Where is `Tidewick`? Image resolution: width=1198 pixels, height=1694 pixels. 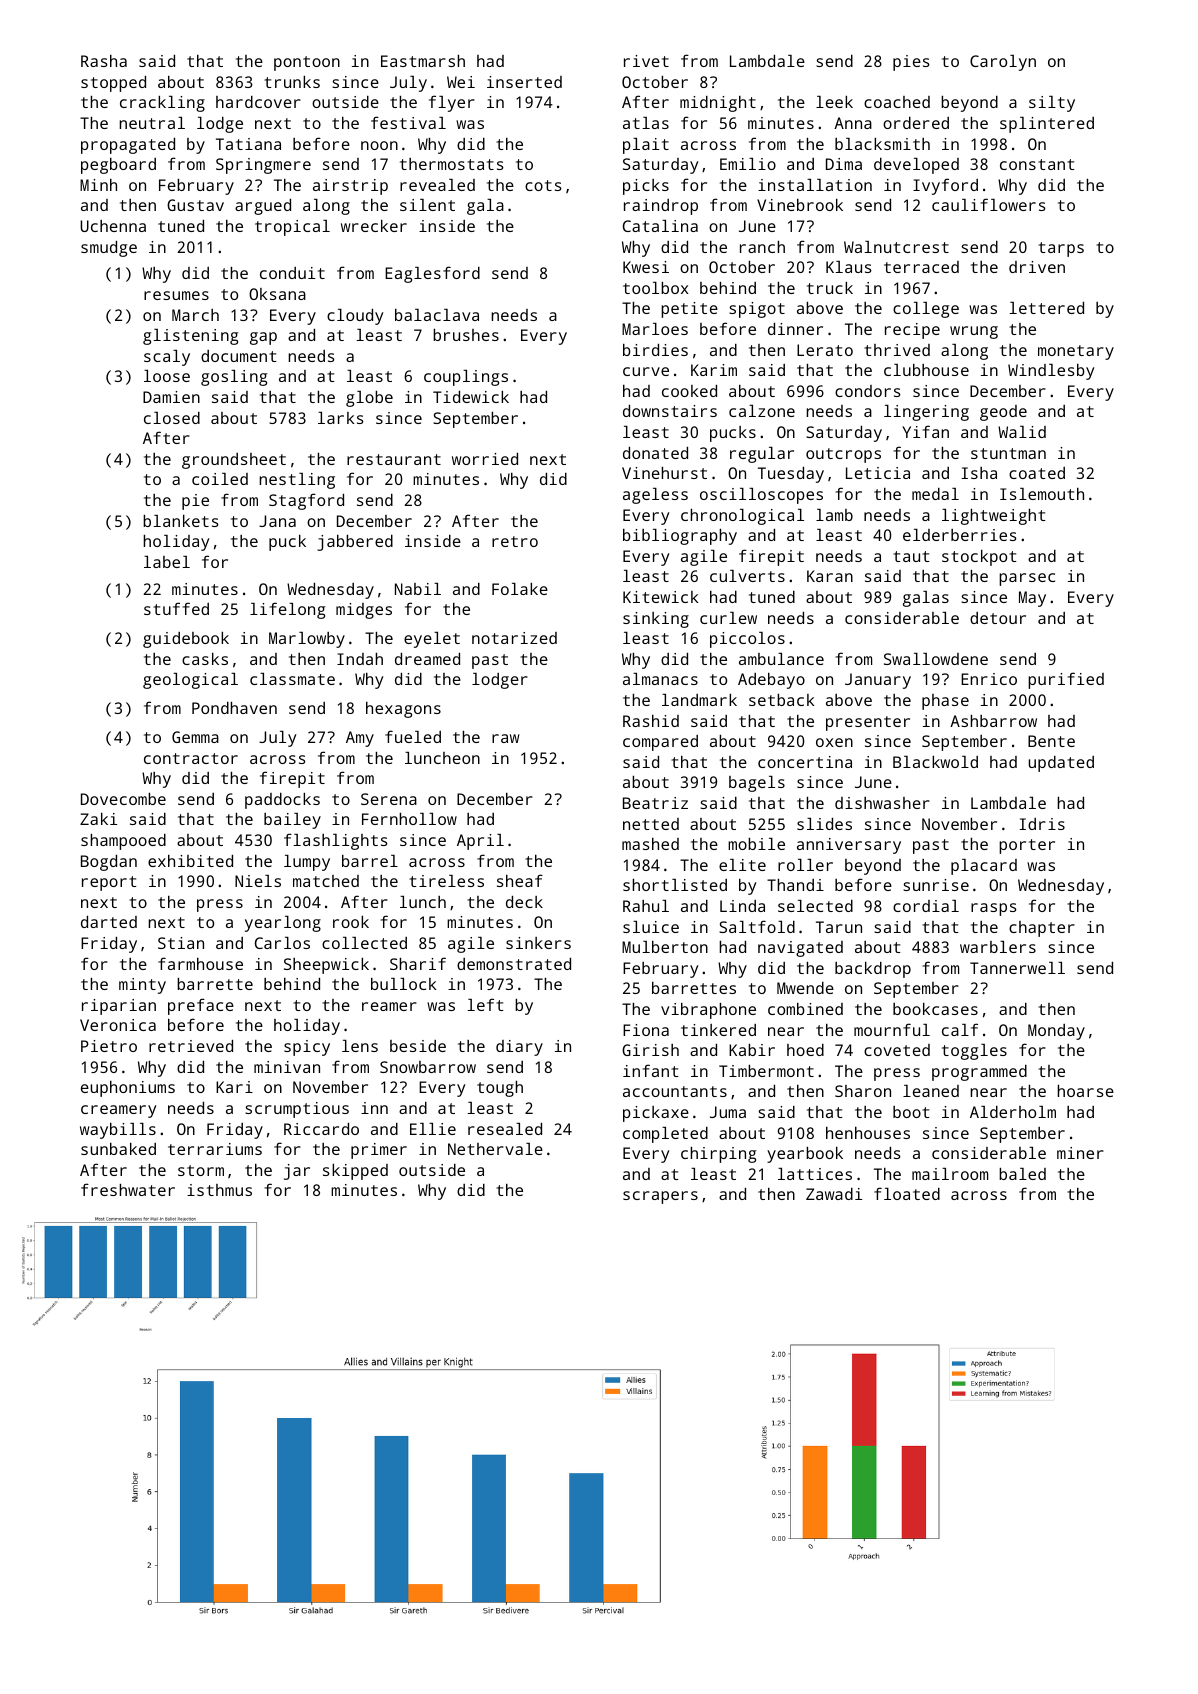 Tidewick is located at coordinates (471, 397).
